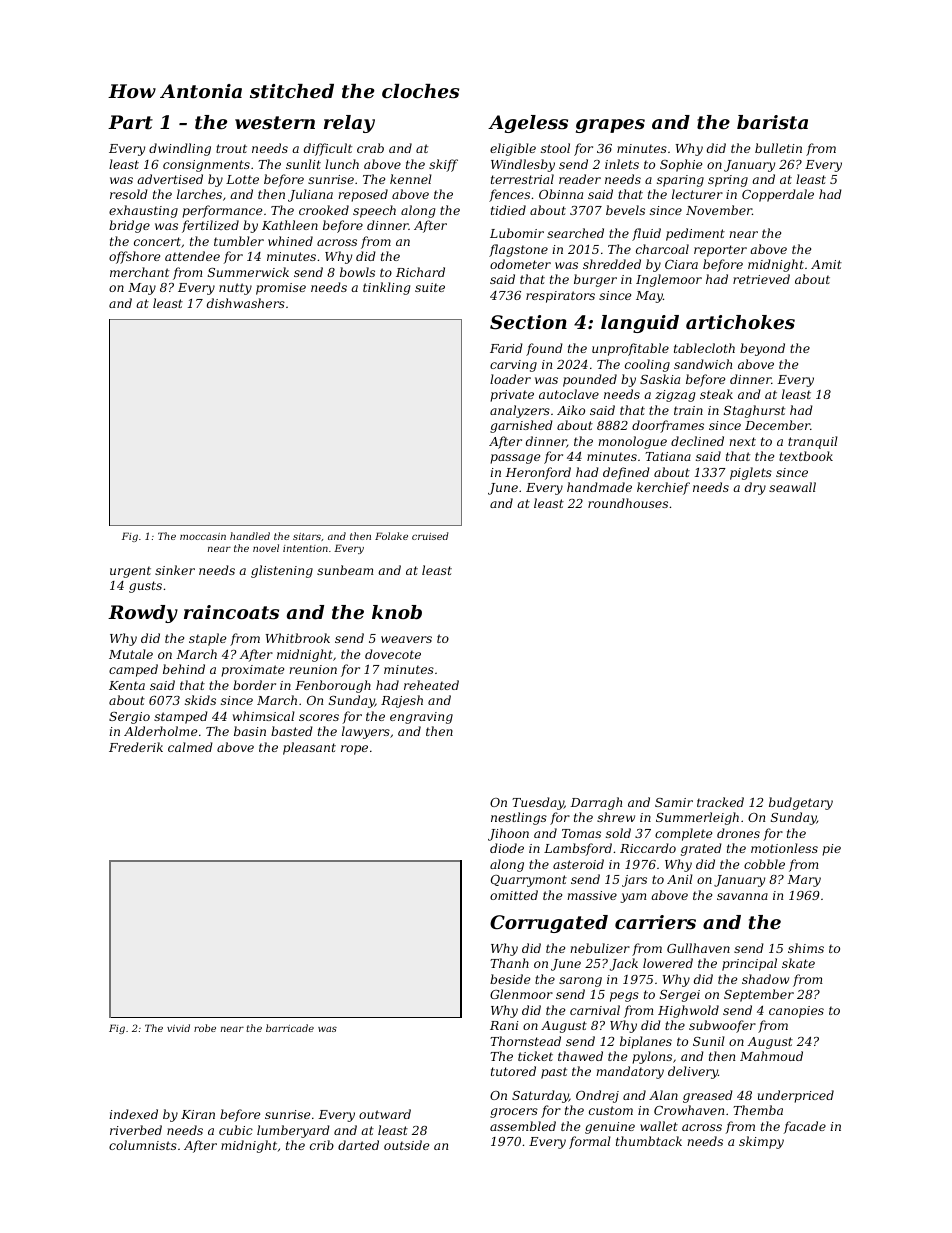 This screenshot has width=952, height=1233. I want to click on thumbtack, so click(649, 1141).
